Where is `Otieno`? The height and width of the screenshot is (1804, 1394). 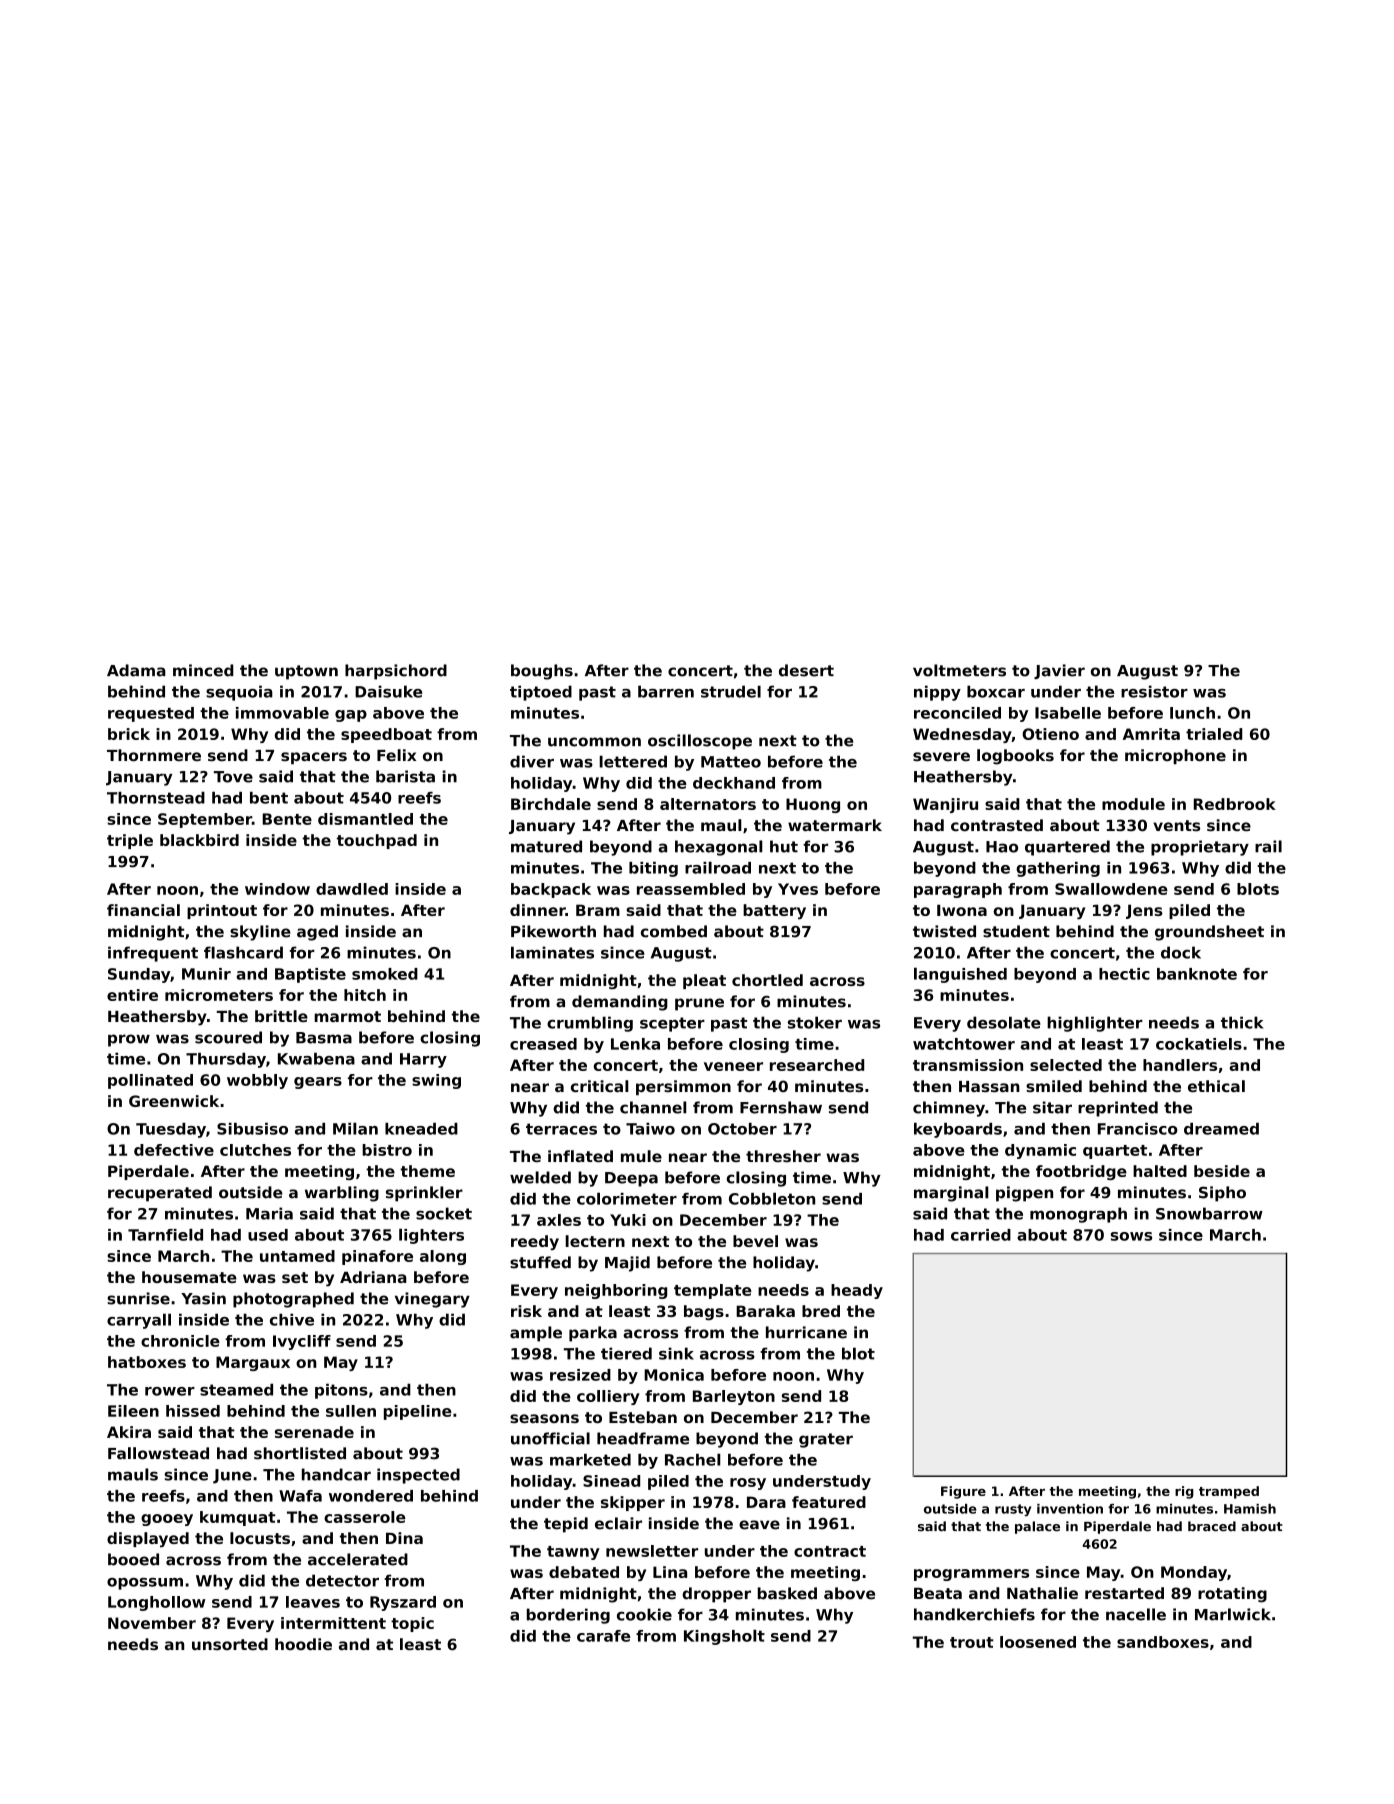 Otieno is located at coordinates (1050, 734).
